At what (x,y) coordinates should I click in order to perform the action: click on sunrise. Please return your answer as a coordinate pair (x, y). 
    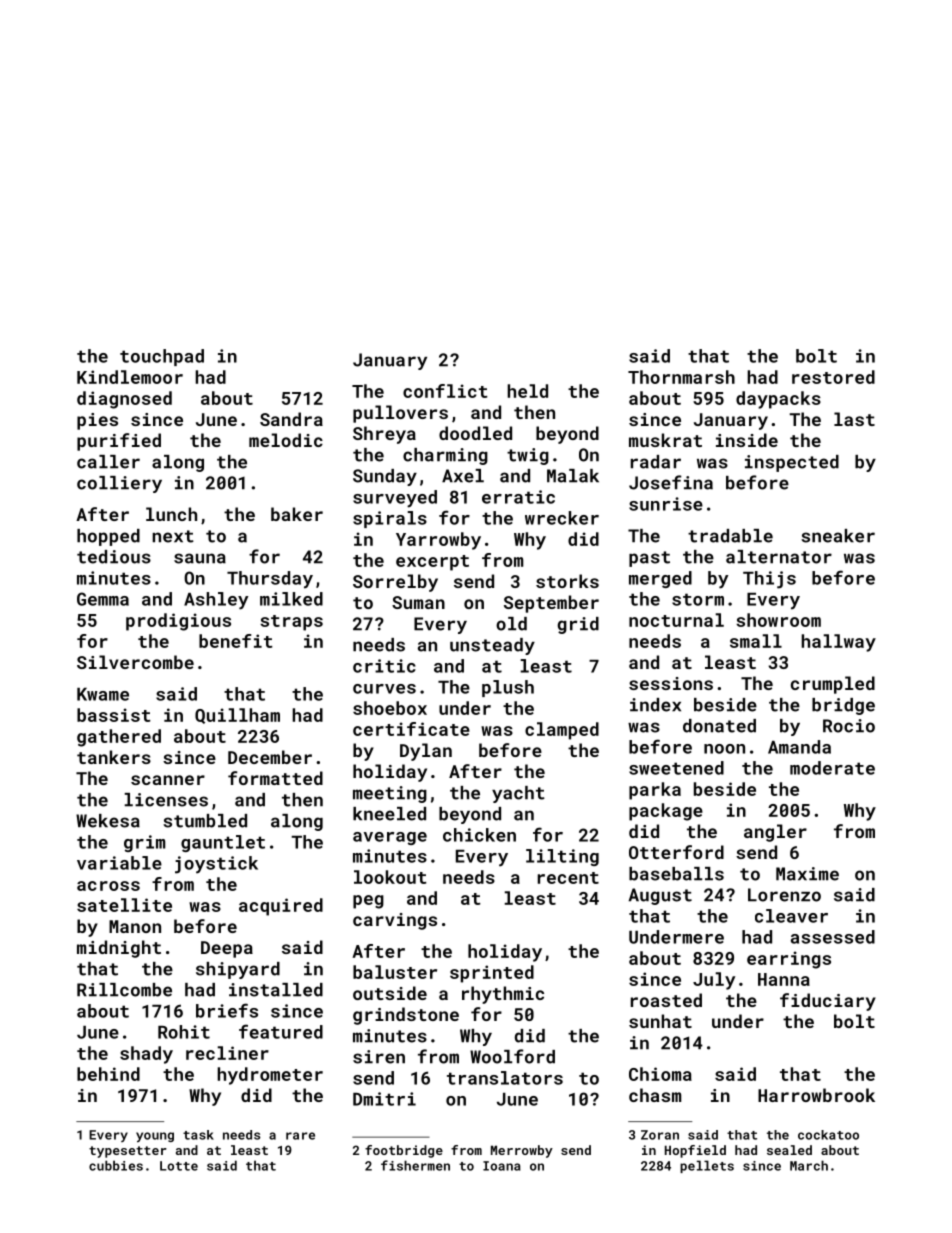
    Looking at the image, I should click on (666, 504).
